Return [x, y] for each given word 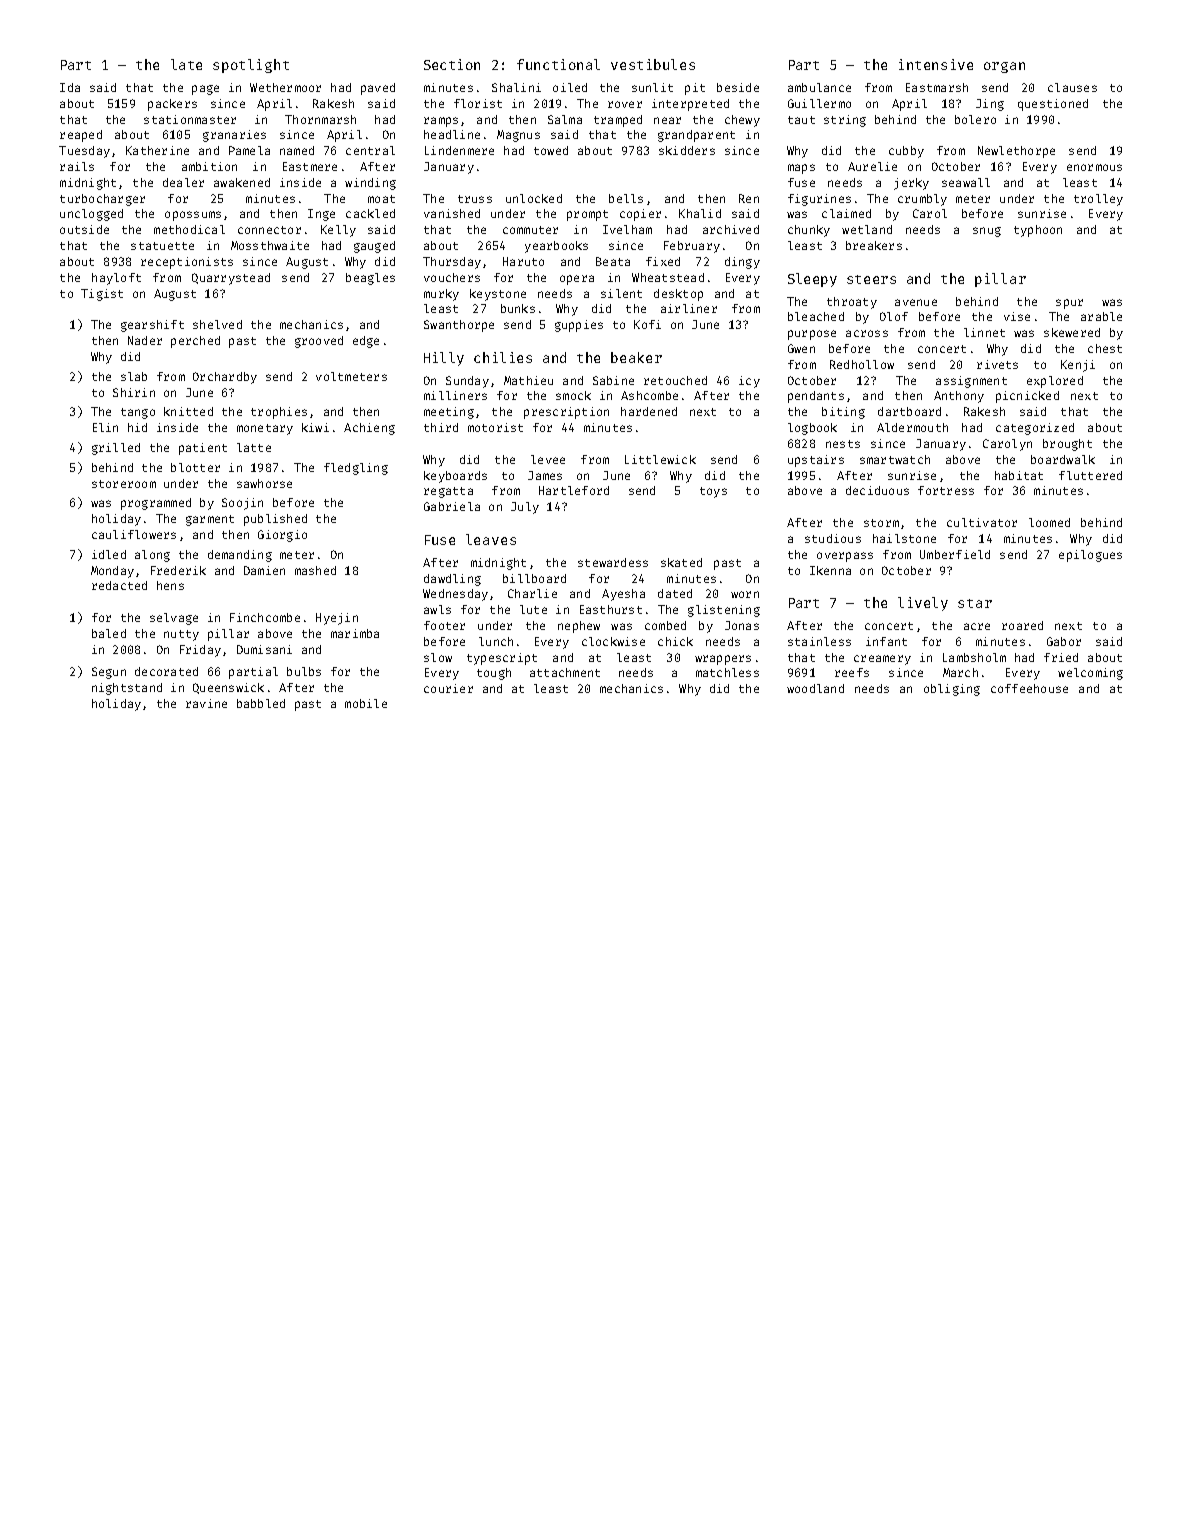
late [186, 64]
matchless [727, 672]
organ [1004, 67]
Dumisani [264, 649]
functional [558, 64]
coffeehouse [1029, 688]
